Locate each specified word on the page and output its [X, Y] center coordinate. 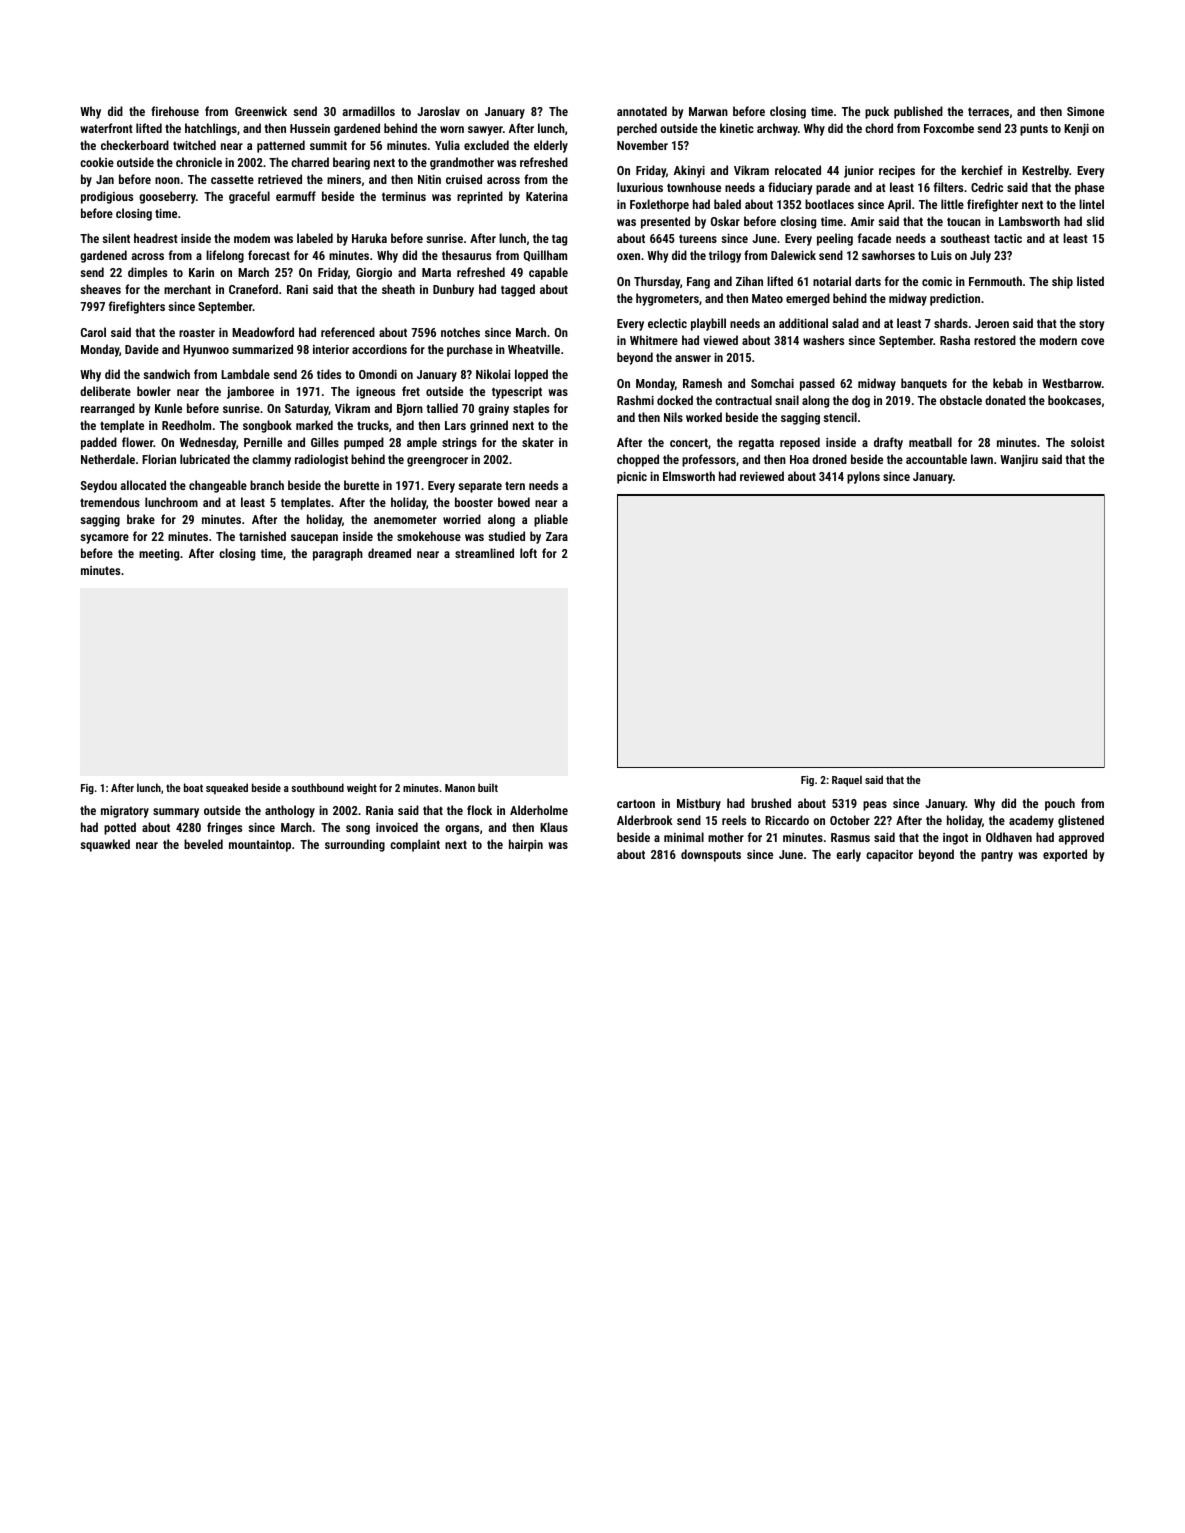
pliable [551, 520]
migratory [125, 812]
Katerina [547, 196]
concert [689, 442]
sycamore [104, 539]
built [488, 787]
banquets [924, 384]
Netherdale [108, 459]
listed [1090, 281]
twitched [194, 145]
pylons [863, 477]
